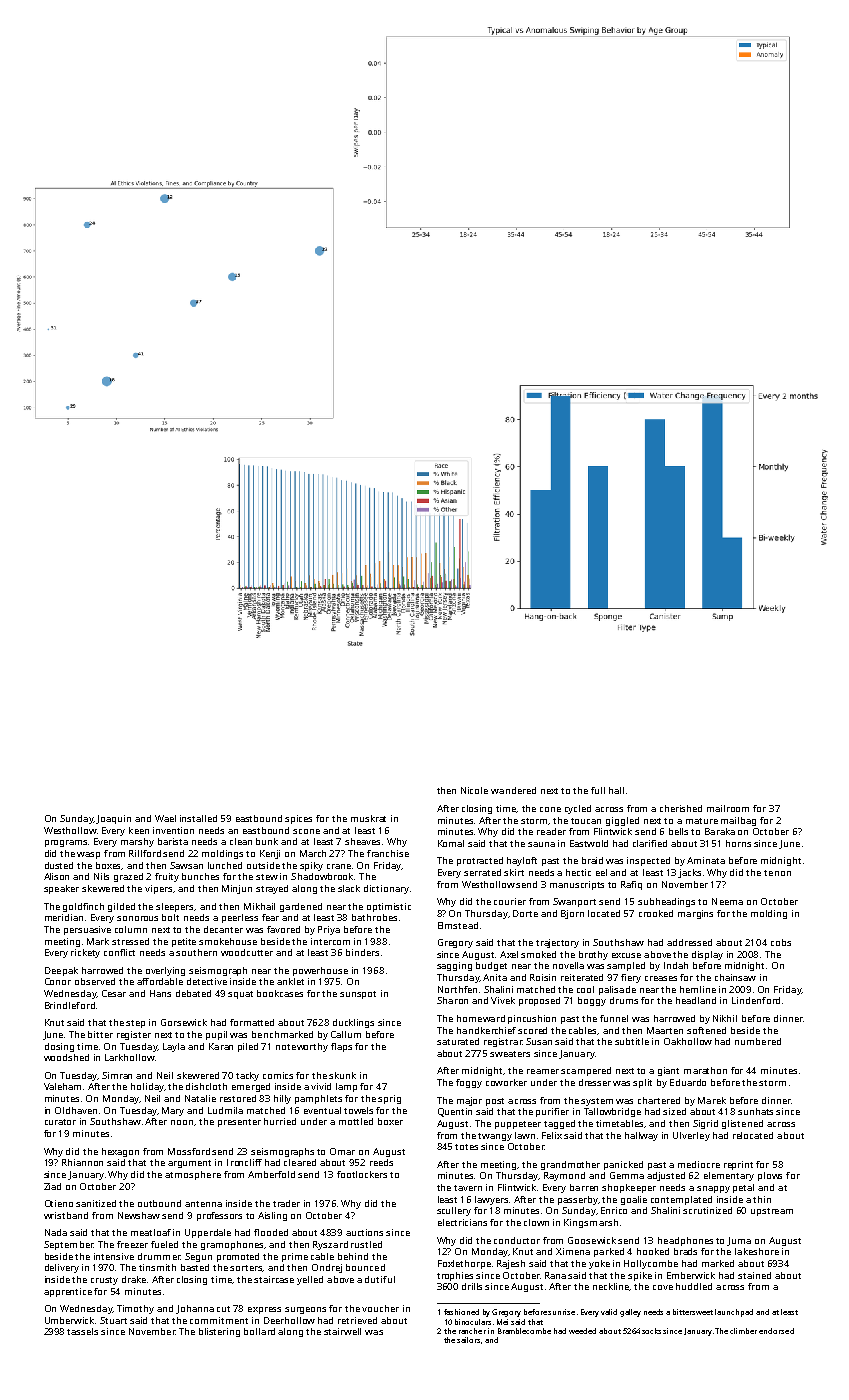 The height and width of the image is (1400, 849). I want to click on petal, so click(743, 1188).
